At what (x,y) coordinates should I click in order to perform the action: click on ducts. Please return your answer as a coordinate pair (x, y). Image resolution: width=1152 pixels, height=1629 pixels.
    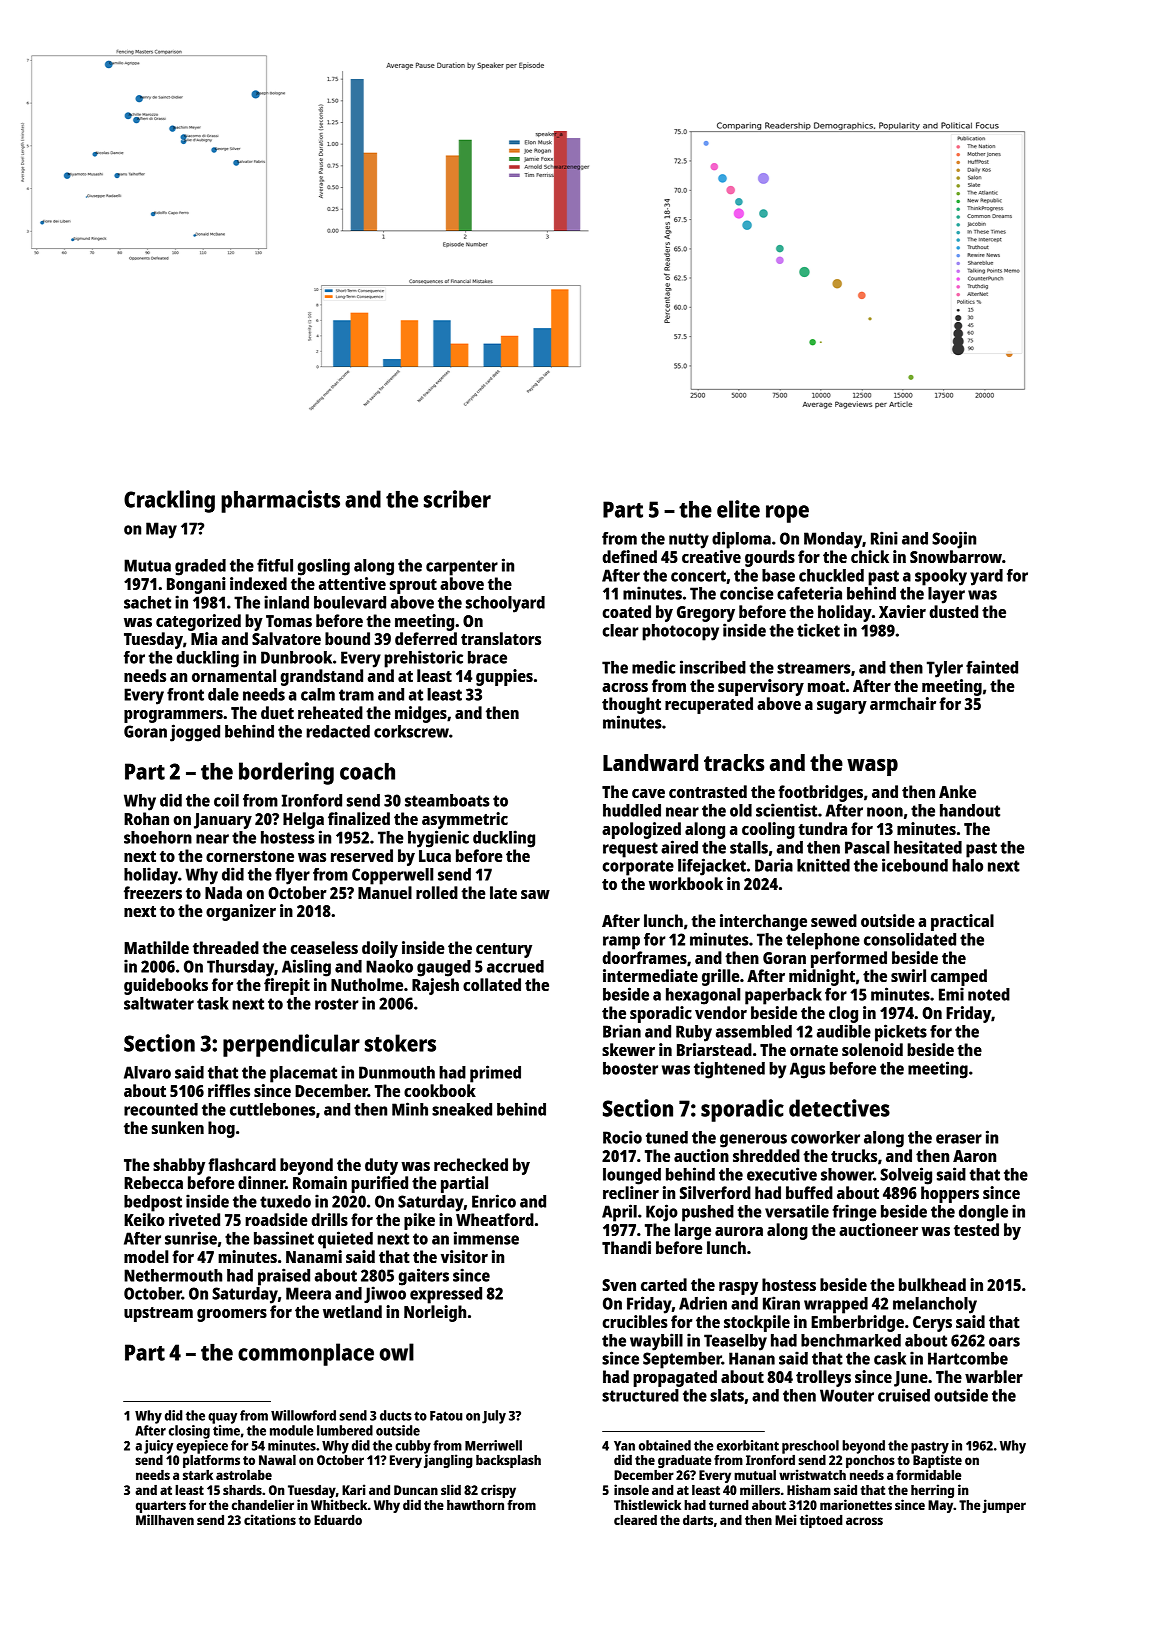
    Looking at the image, I should click on (396, 1415).
